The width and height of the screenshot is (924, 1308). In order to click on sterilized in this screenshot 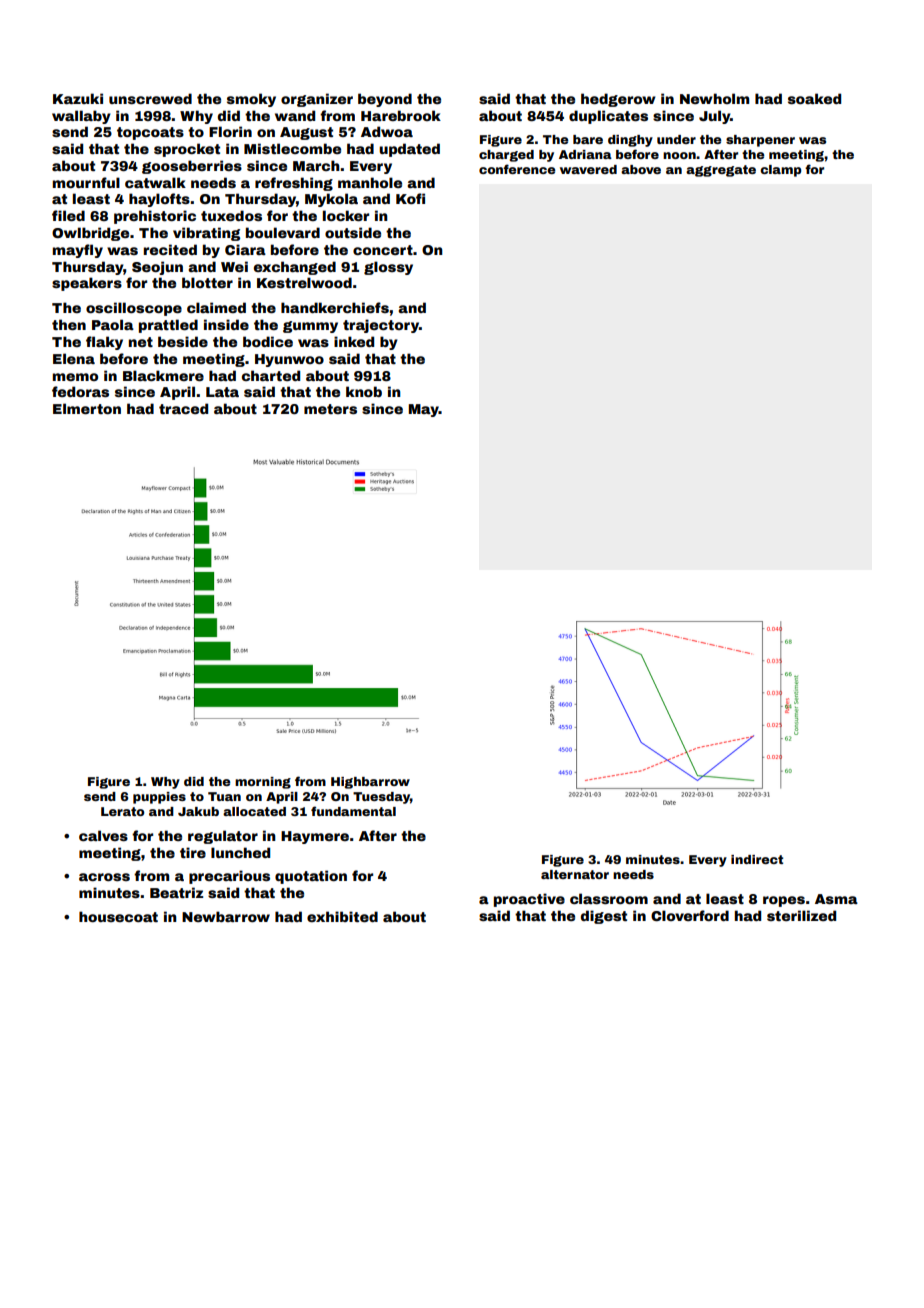, I will do `click(801, 915)`.
